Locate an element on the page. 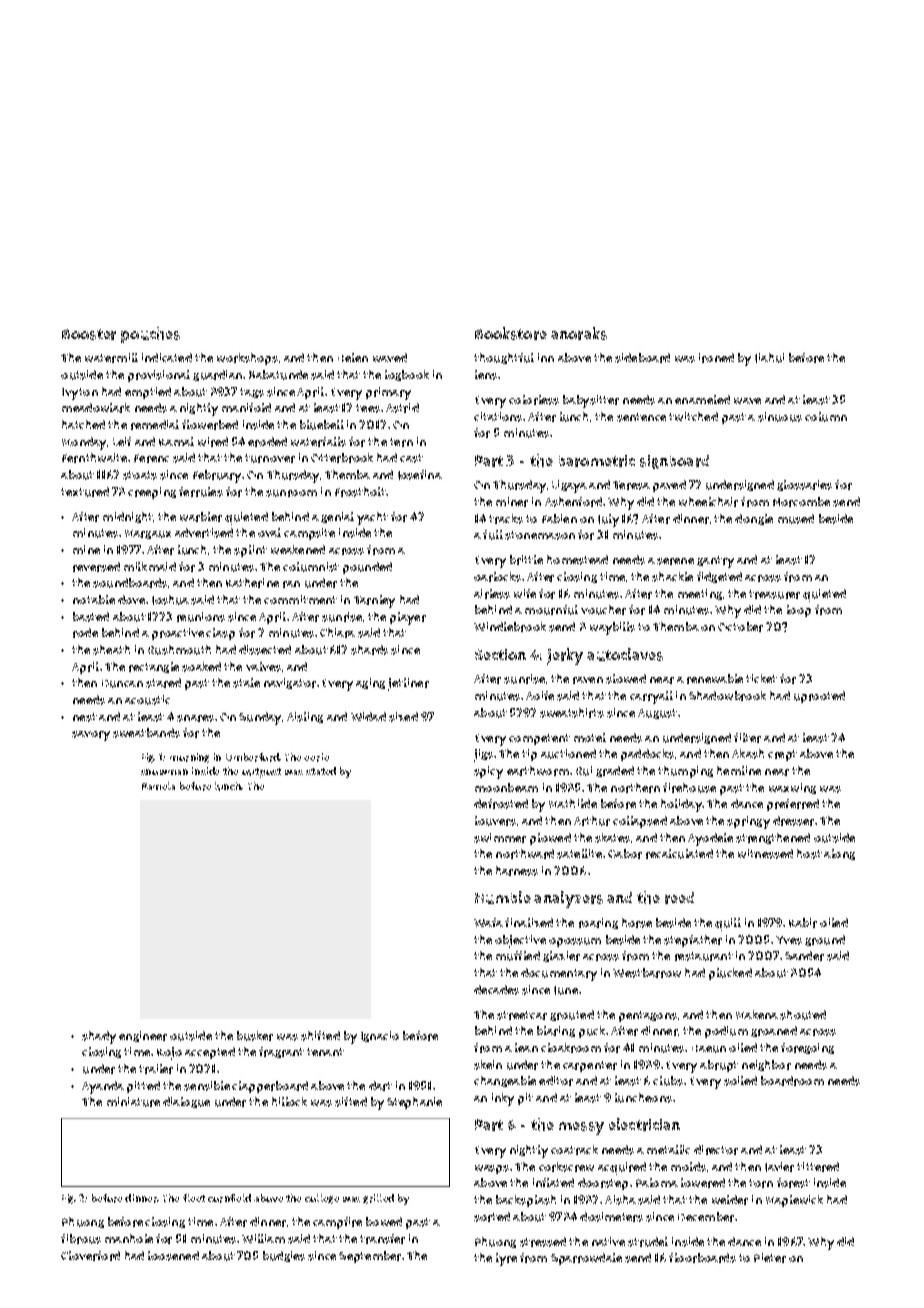 The width and height of the page is (924, 1308). reversed is located at coordinates (96, 567).
